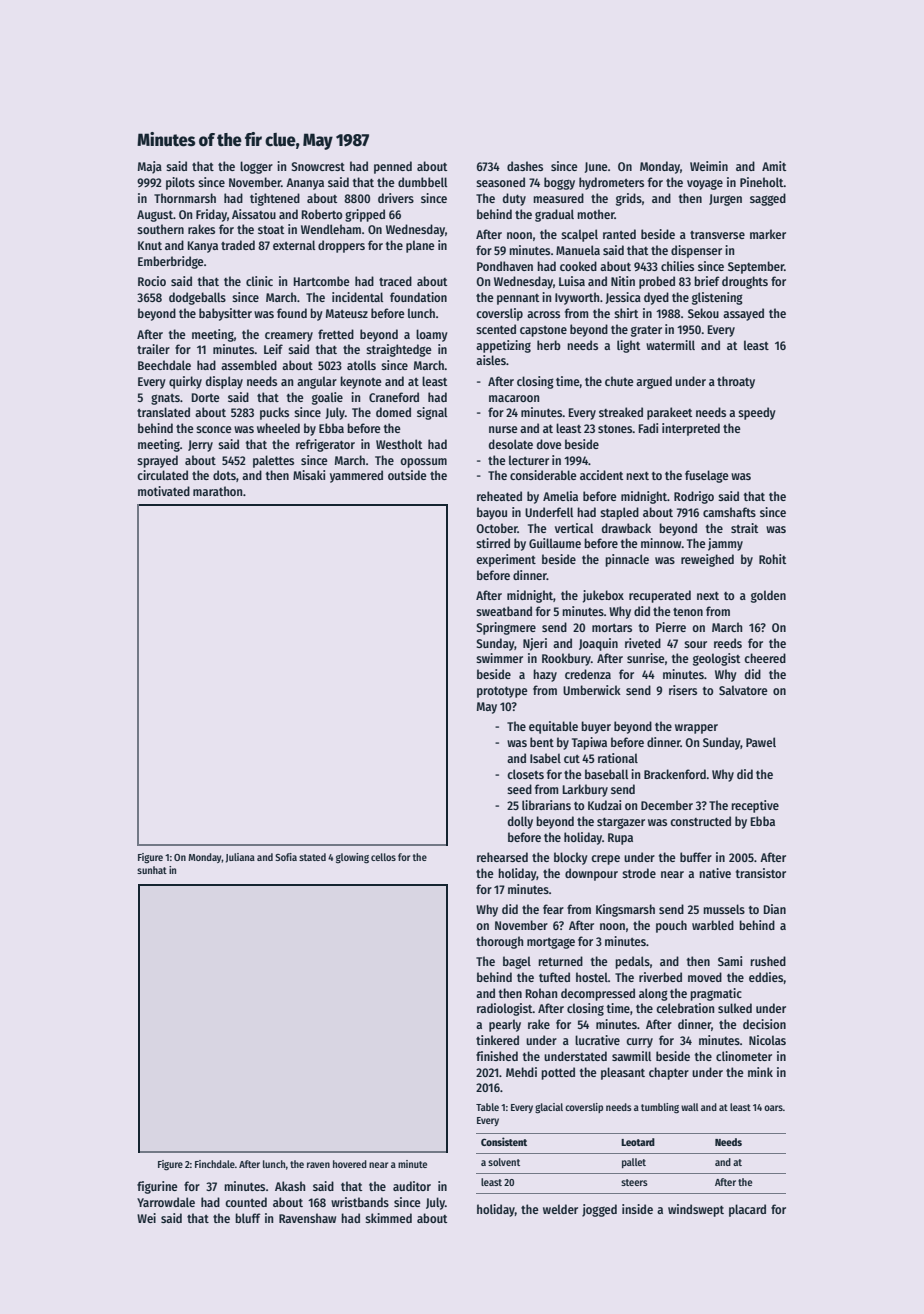  I want to click on penned, so click(393, 167).
